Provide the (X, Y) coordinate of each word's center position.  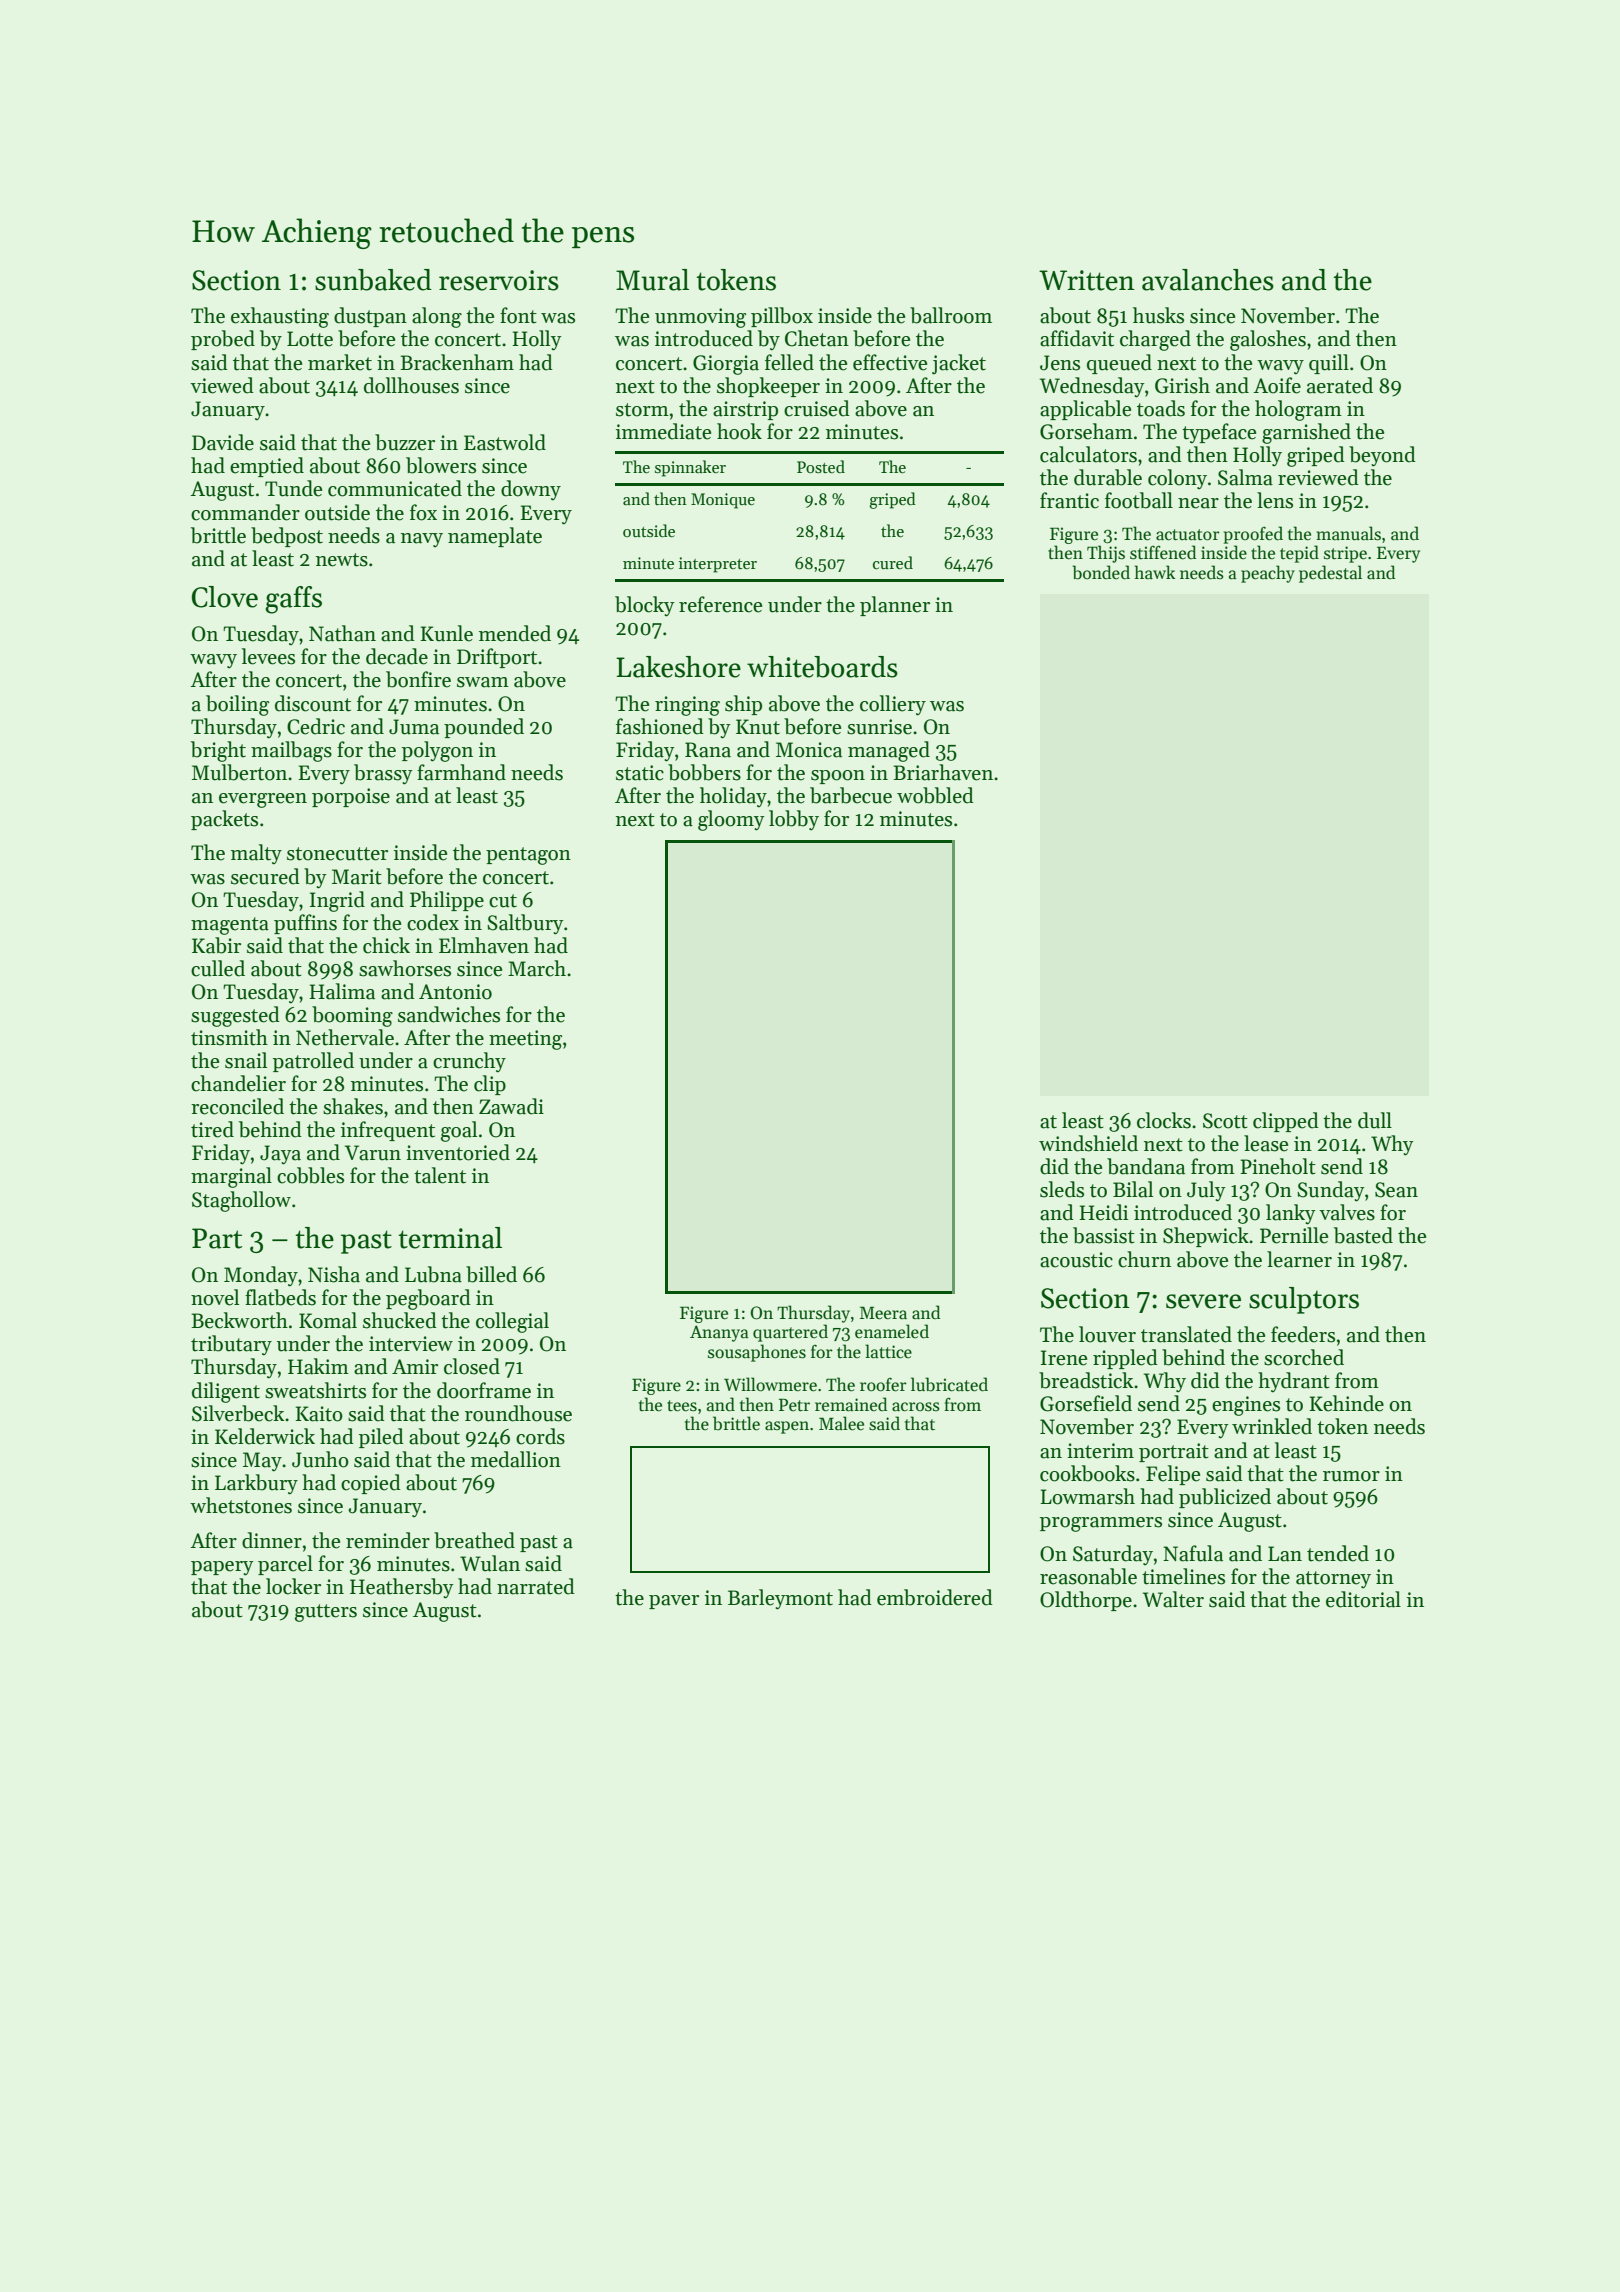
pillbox (782, 317)
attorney (1333, 1579)
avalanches (1208, 280)
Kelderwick (265, 1436)
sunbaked (373, 280)
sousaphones (757, 1353)
